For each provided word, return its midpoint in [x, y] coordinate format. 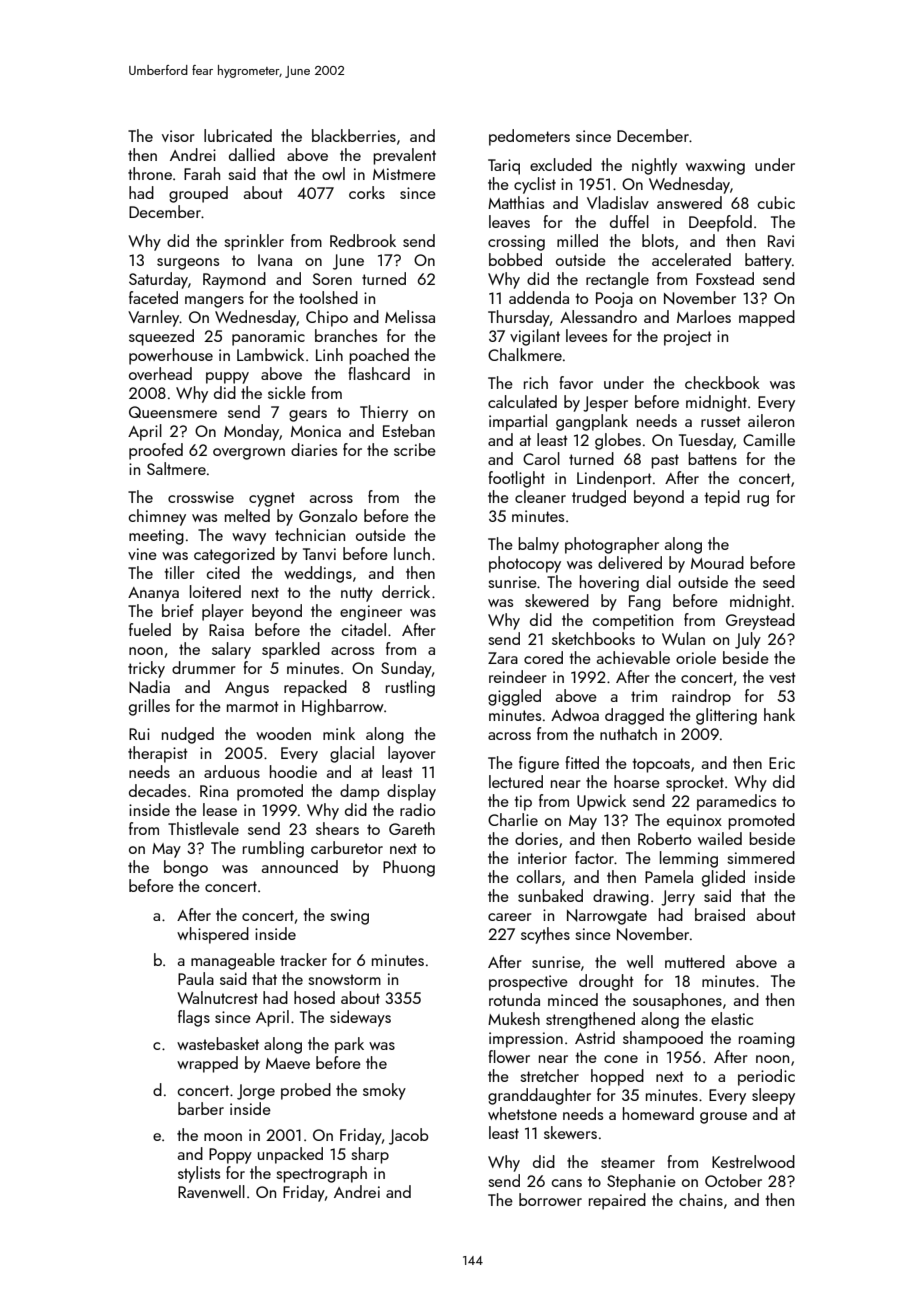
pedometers [529, 137]
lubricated [238, 135]
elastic [732, 1018]
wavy [249, 539]
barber [201, 1108]
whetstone [522, 1113]
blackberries [354, 135]
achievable [633, 657]
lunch [412, 553]
